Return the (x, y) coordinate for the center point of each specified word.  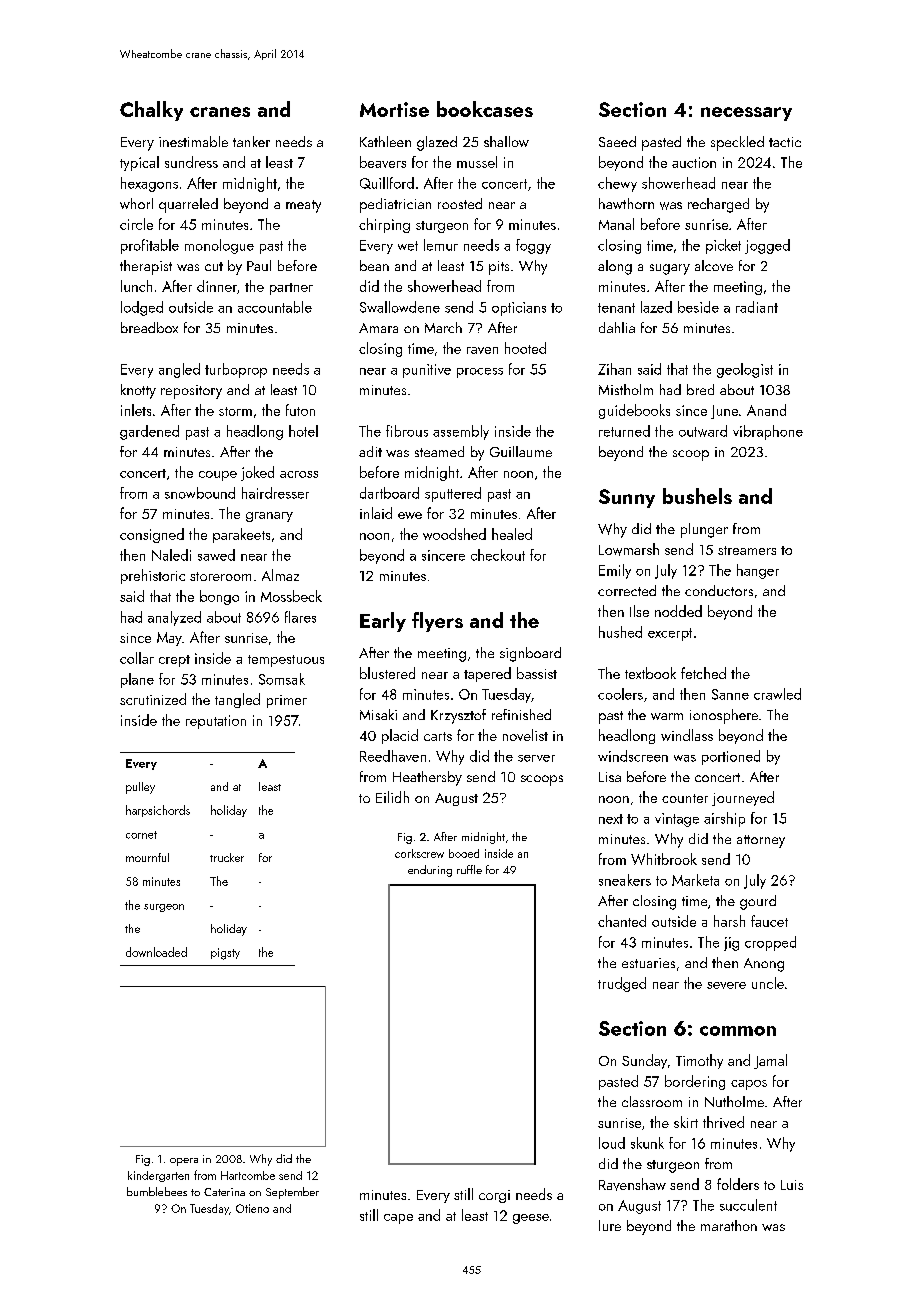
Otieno (252, 1208)
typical (139, 163)
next (611, 819)
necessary (746, 114)
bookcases (485, 109)
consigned (152, 535)
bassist (537, 673)
